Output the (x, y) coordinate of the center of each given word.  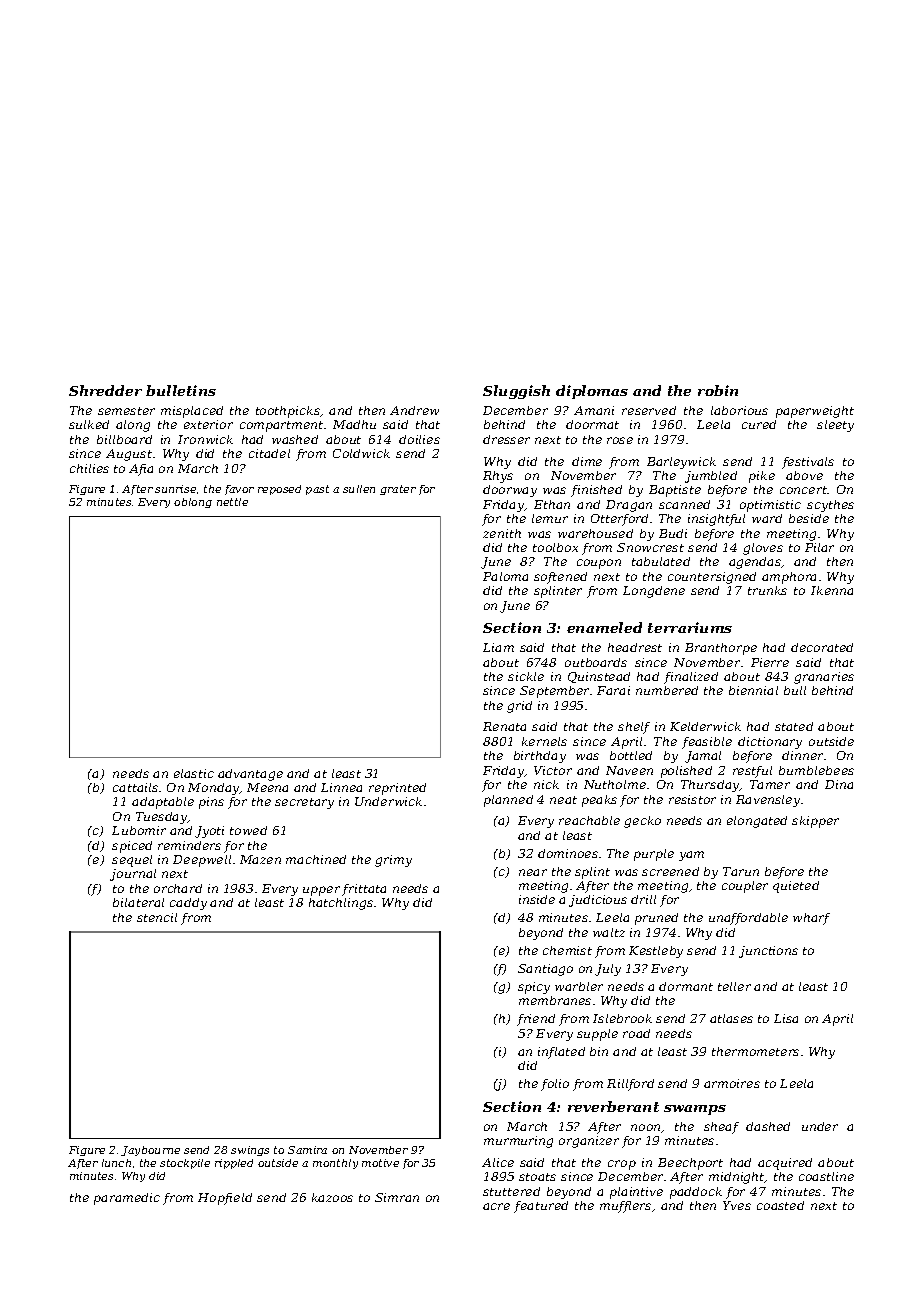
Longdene (654, 592)
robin (718, 390)
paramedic (127, 1199)
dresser (506, 439)
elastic (194, 773)
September (554, 692)
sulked (89, 424)
